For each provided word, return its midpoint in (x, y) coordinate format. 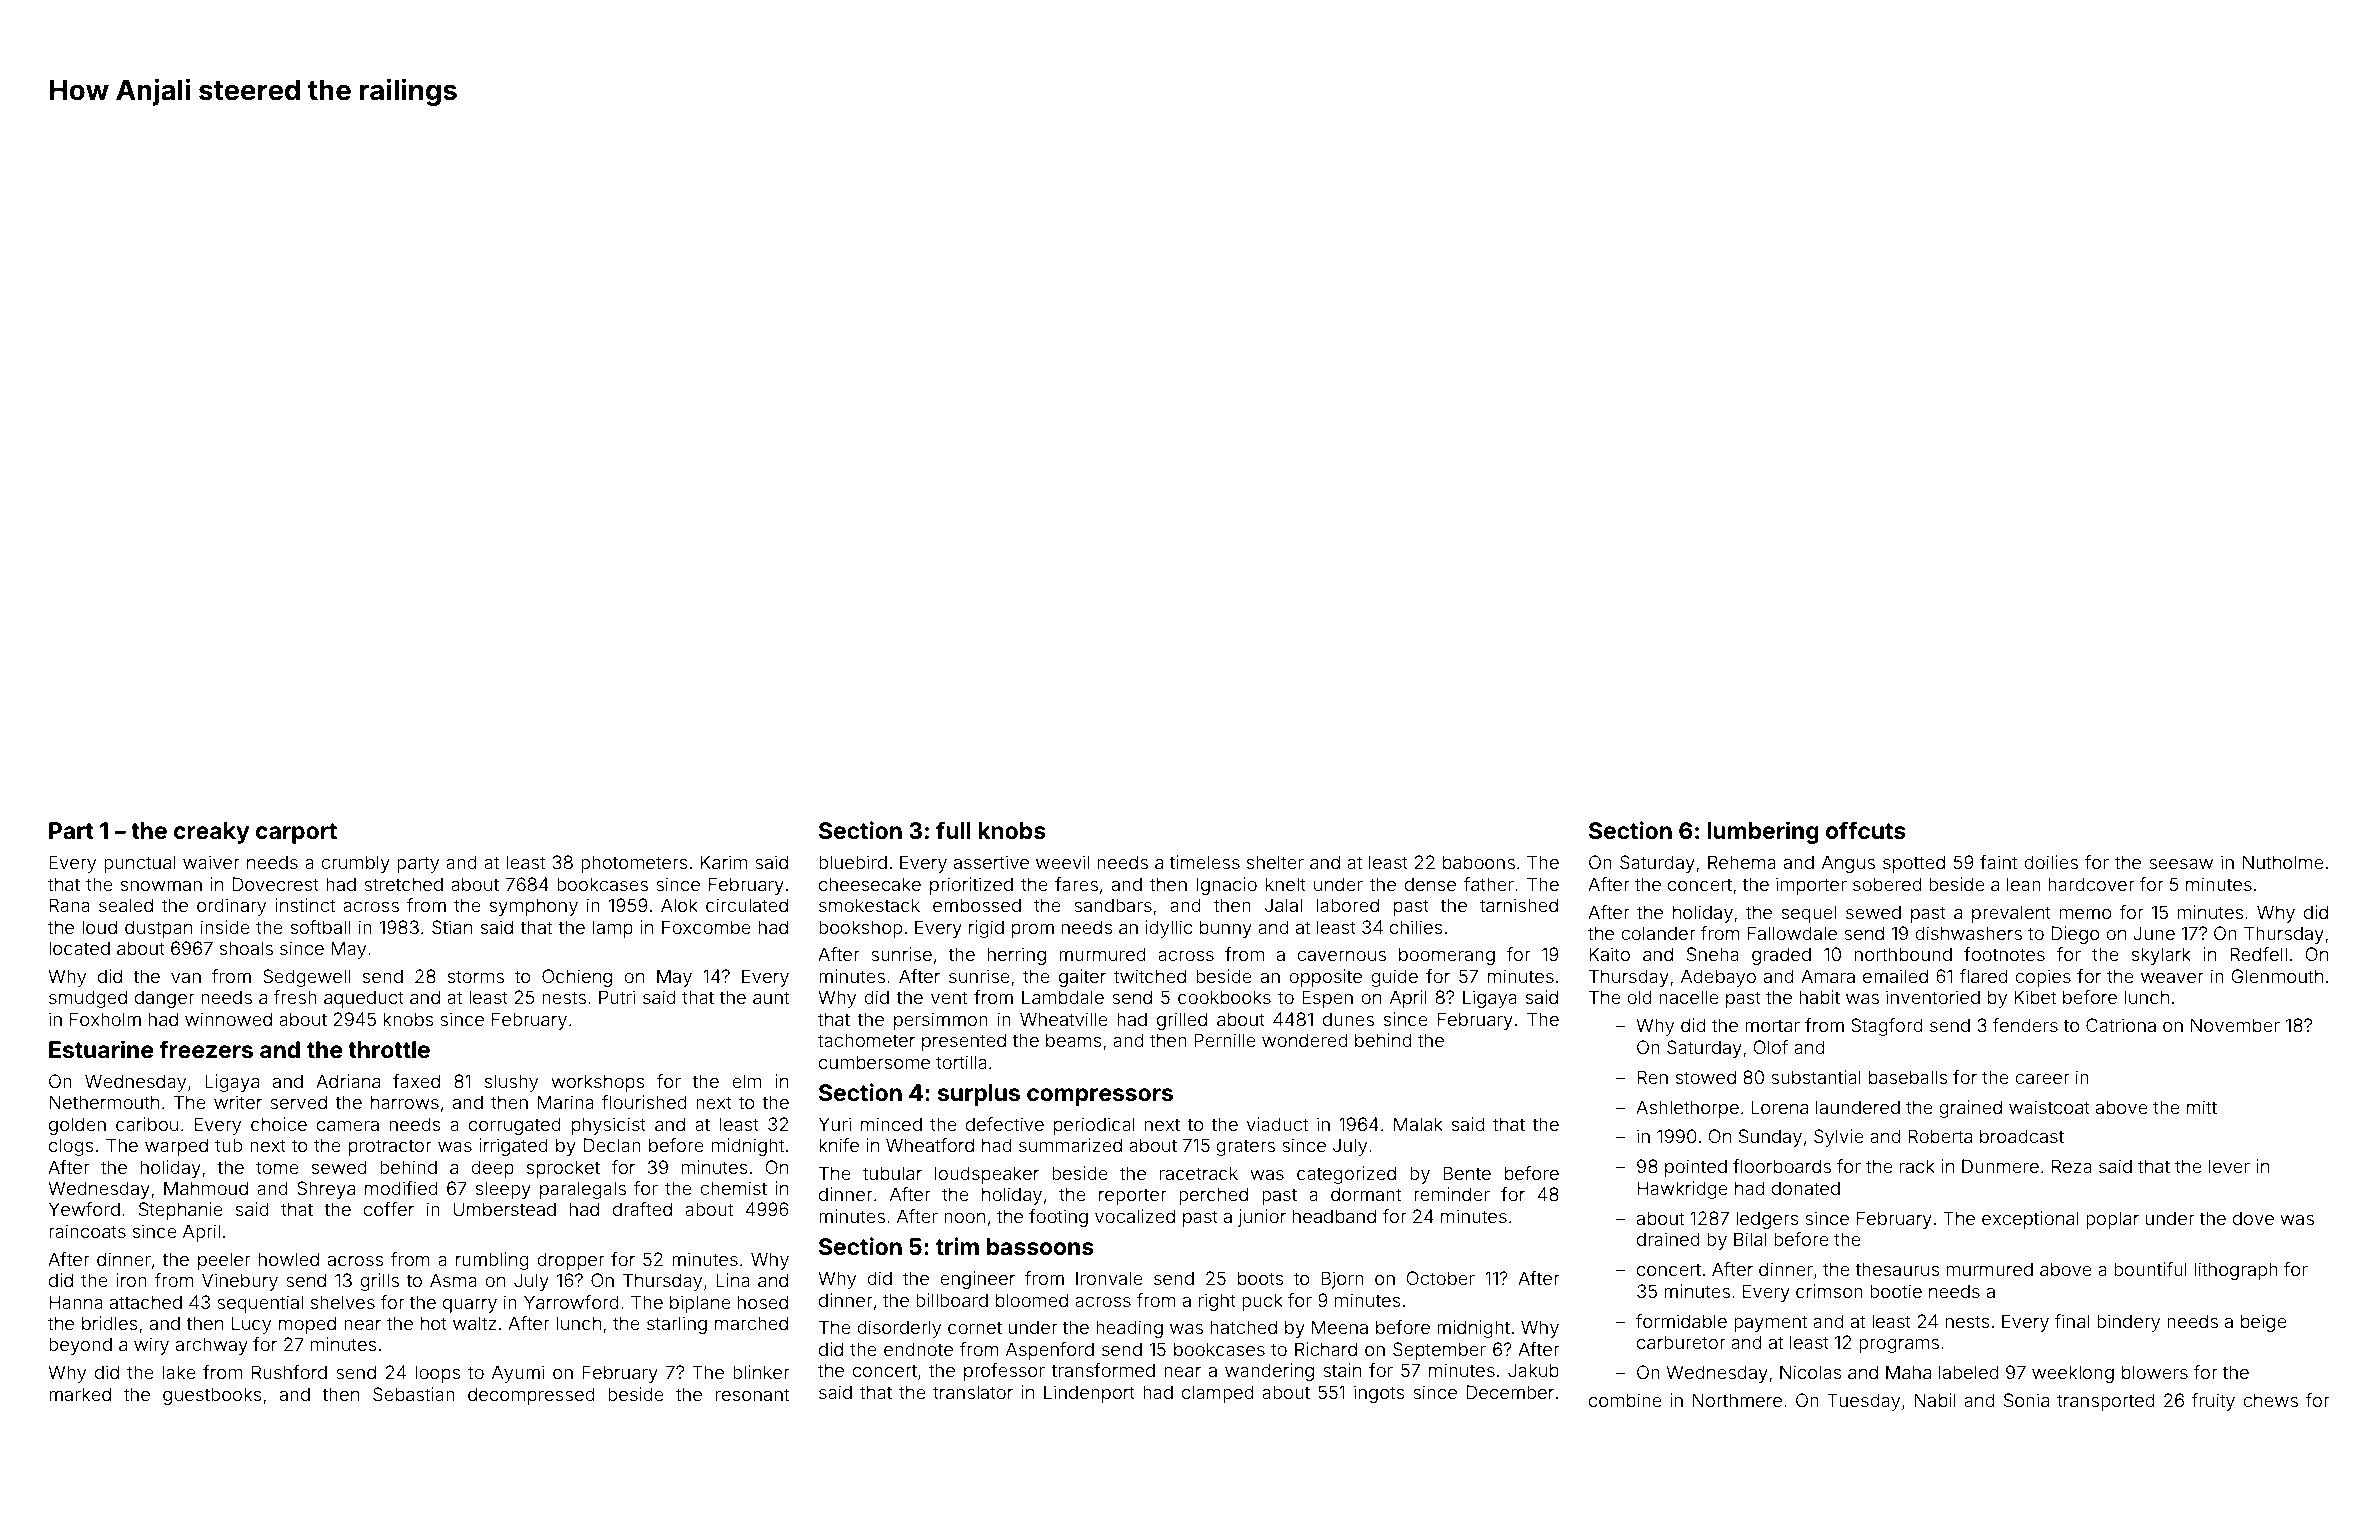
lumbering (1763, 832)
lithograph (2236, 1271)
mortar (1772, 1025)
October (1441, 1278)
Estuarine (101, 1049)
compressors (1100, 1097)
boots (1261, 1278)
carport (296, 833)
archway (212, 1346)
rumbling (492, 1261)
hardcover (2091, 884)
